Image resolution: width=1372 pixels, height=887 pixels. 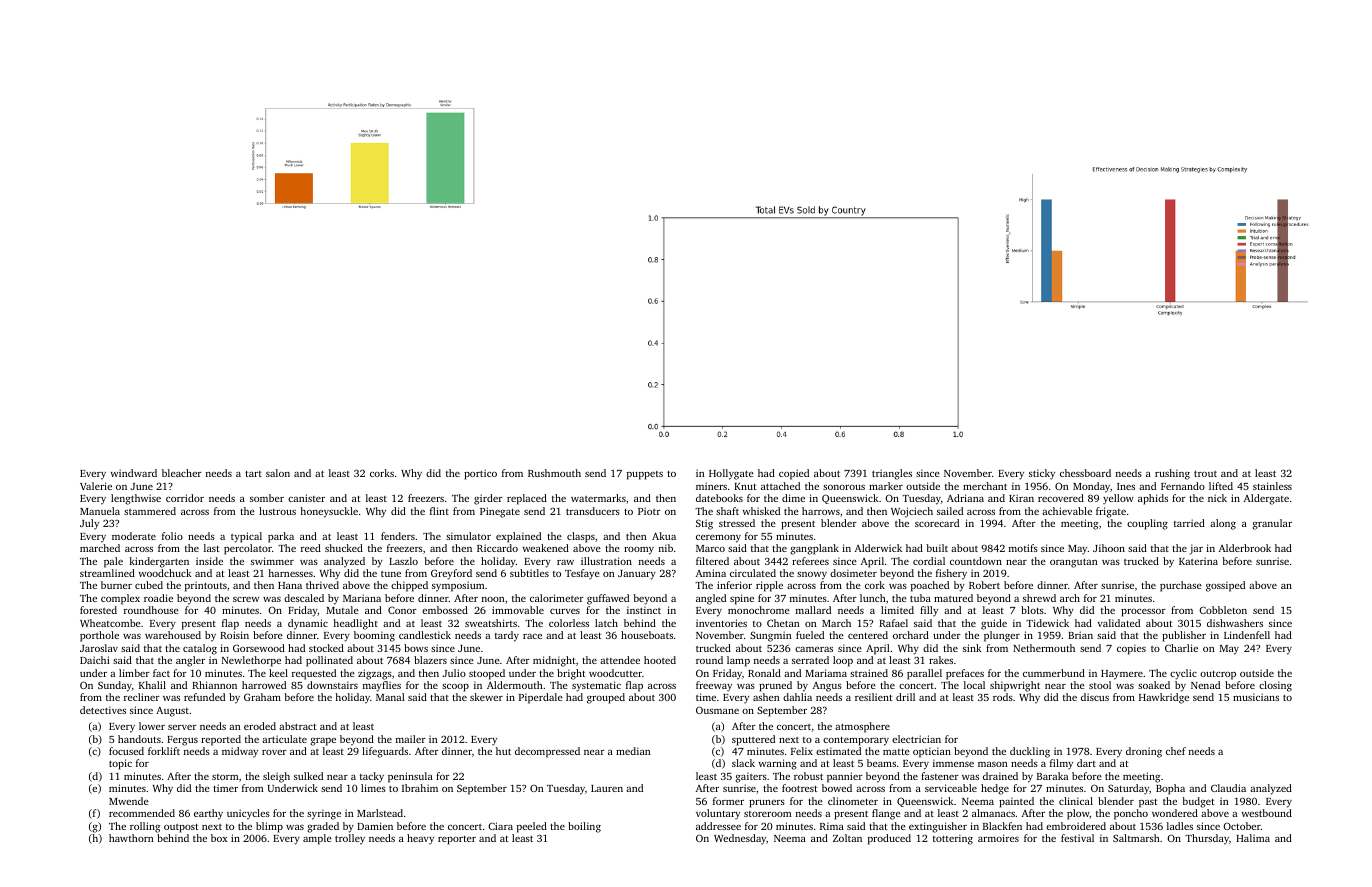 What do you see at coordinates (745, 486) in the screenshot?
I see `Knut` at bounding box center [745, 486].
